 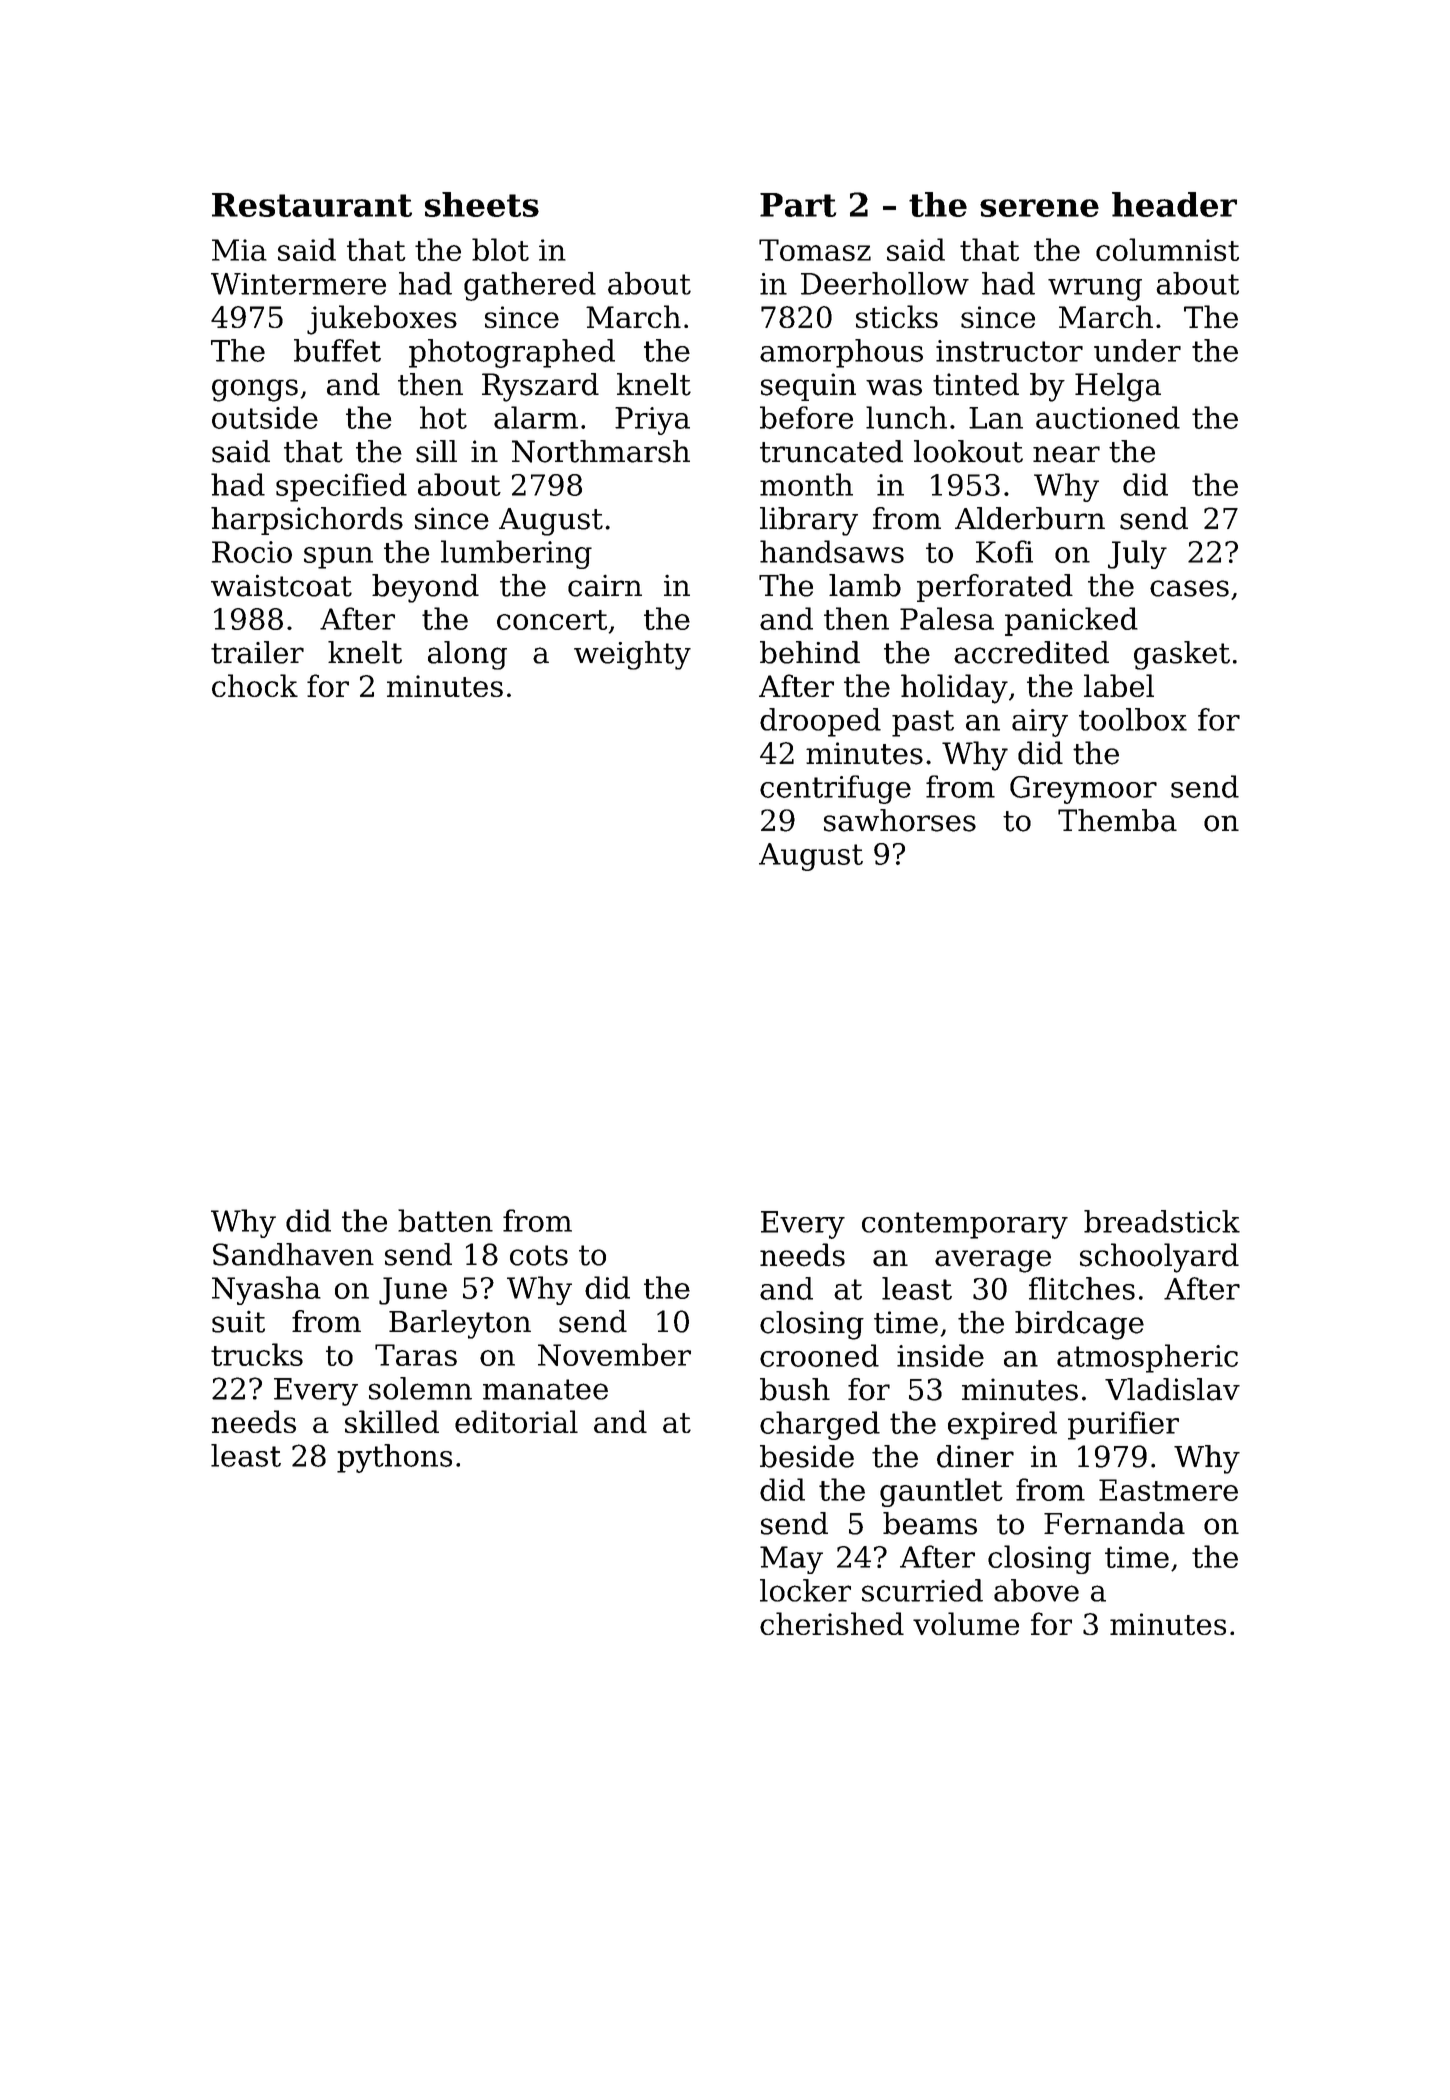 What do you see at coordinates (865, 585) in the image?
I see `lamb` at bounding box center [865, 585].
